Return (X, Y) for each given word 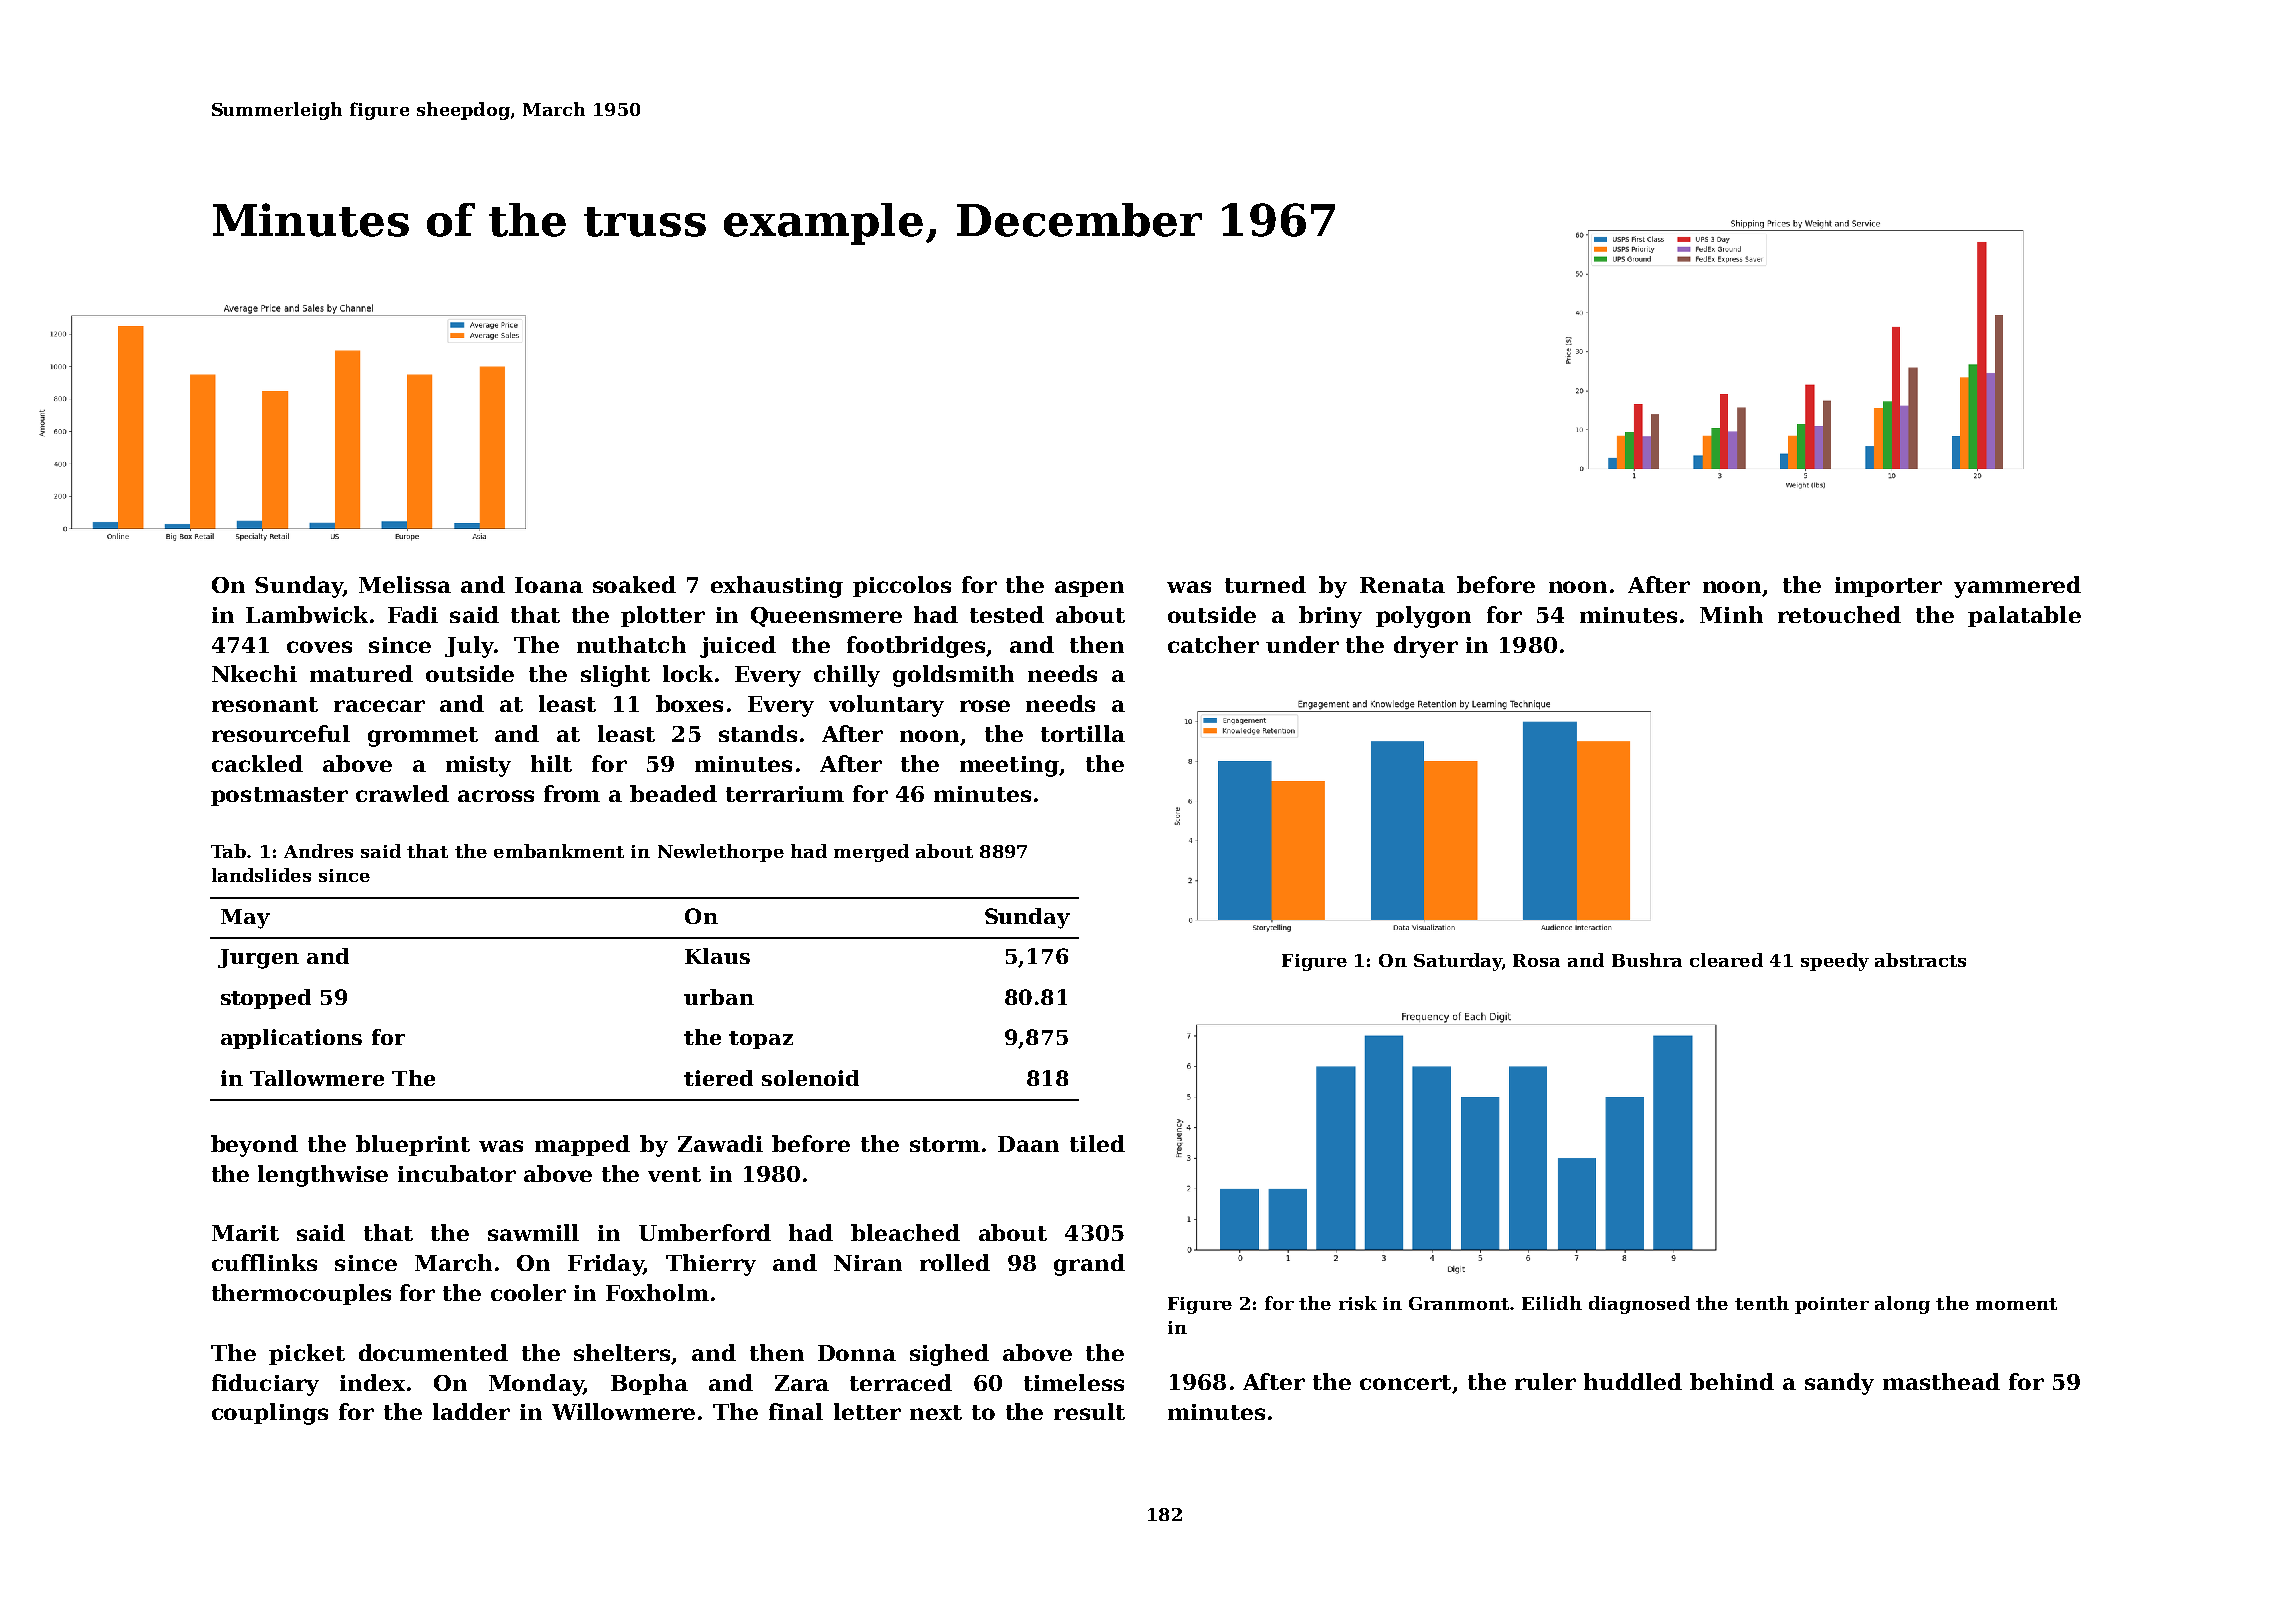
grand (1089, 1265)
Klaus (717, 956)
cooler (528, 1292)
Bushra (1647, 960)
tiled (1097, 1143)
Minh (1731, 614)
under (1302, 644)
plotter (663, 616)
